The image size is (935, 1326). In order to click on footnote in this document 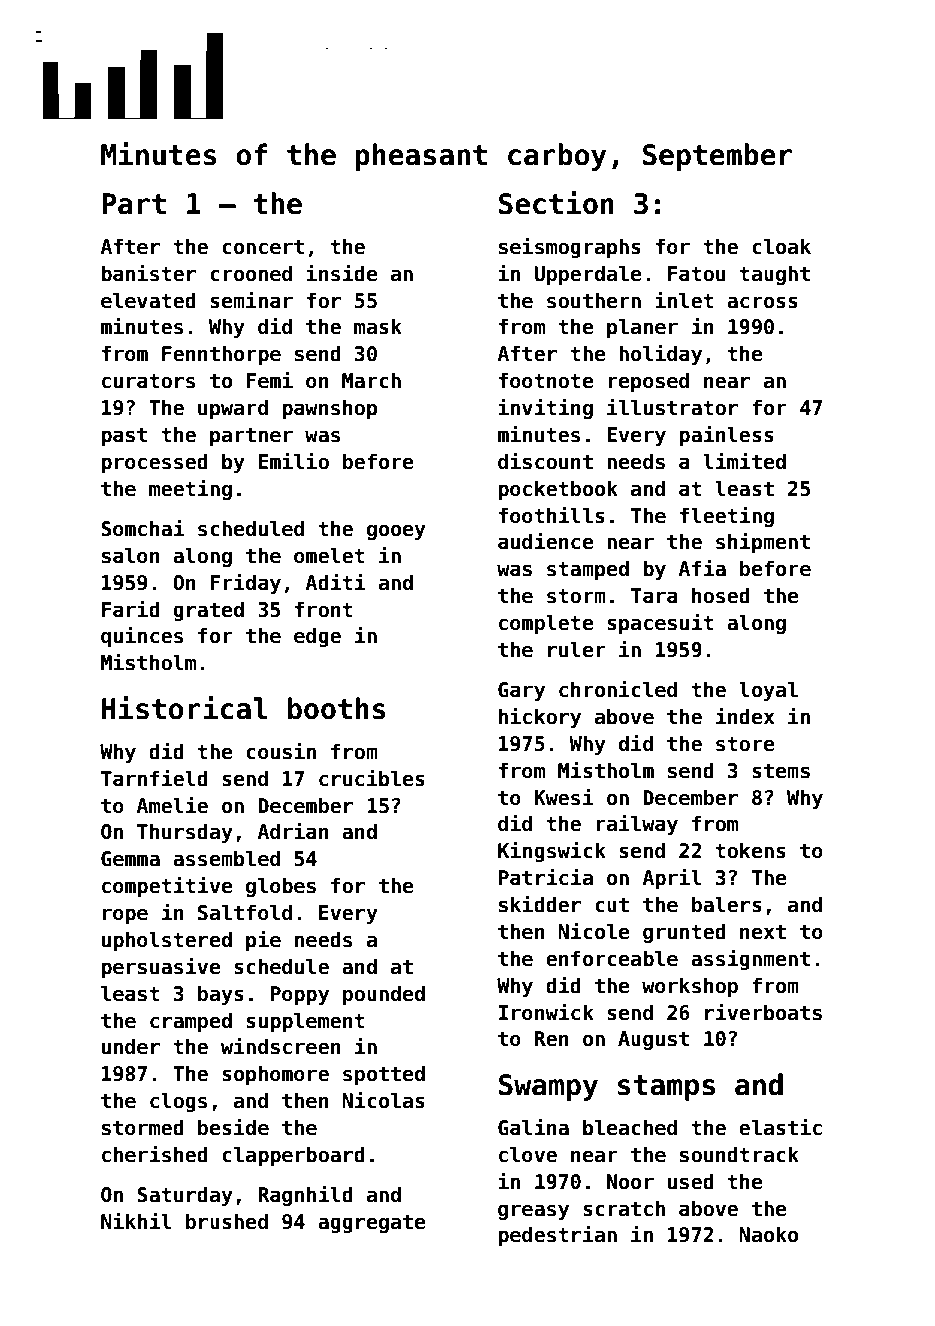, I will do `click(546, 380)`.
